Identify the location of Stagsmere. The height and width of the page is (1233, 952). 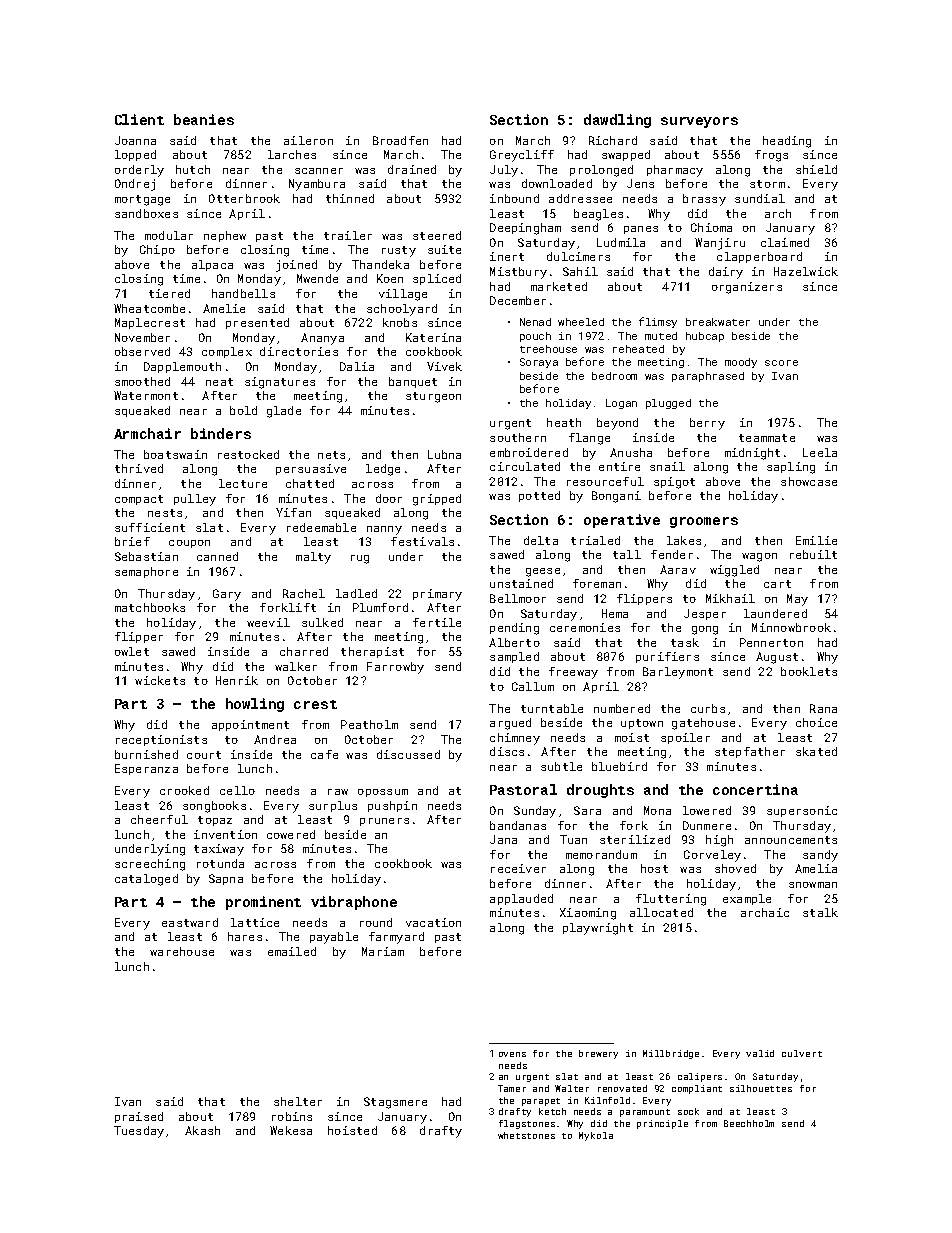
(395, 1103).
